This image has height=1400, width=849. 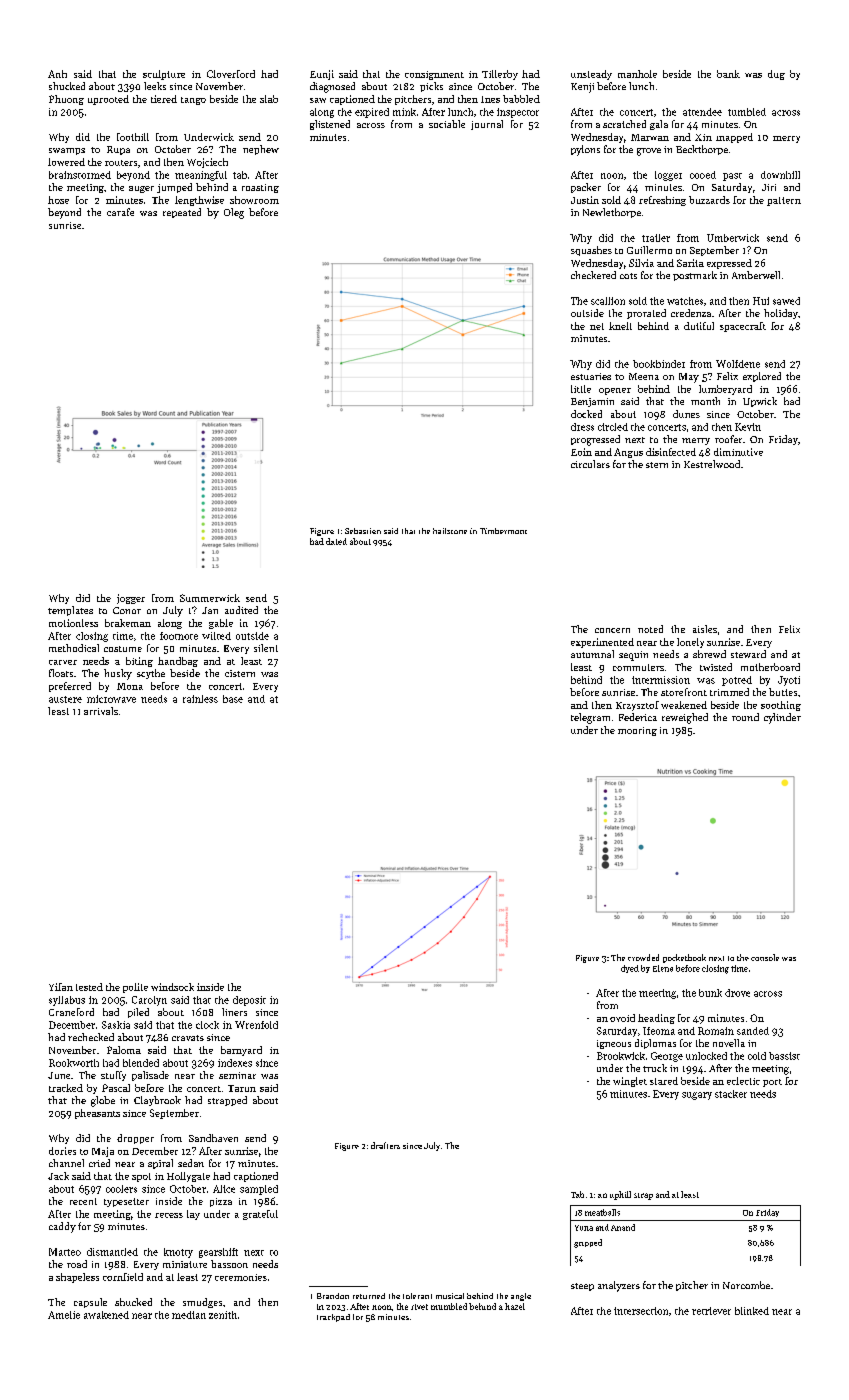 I want to click on Phuong, so click(x=66, y=100).
